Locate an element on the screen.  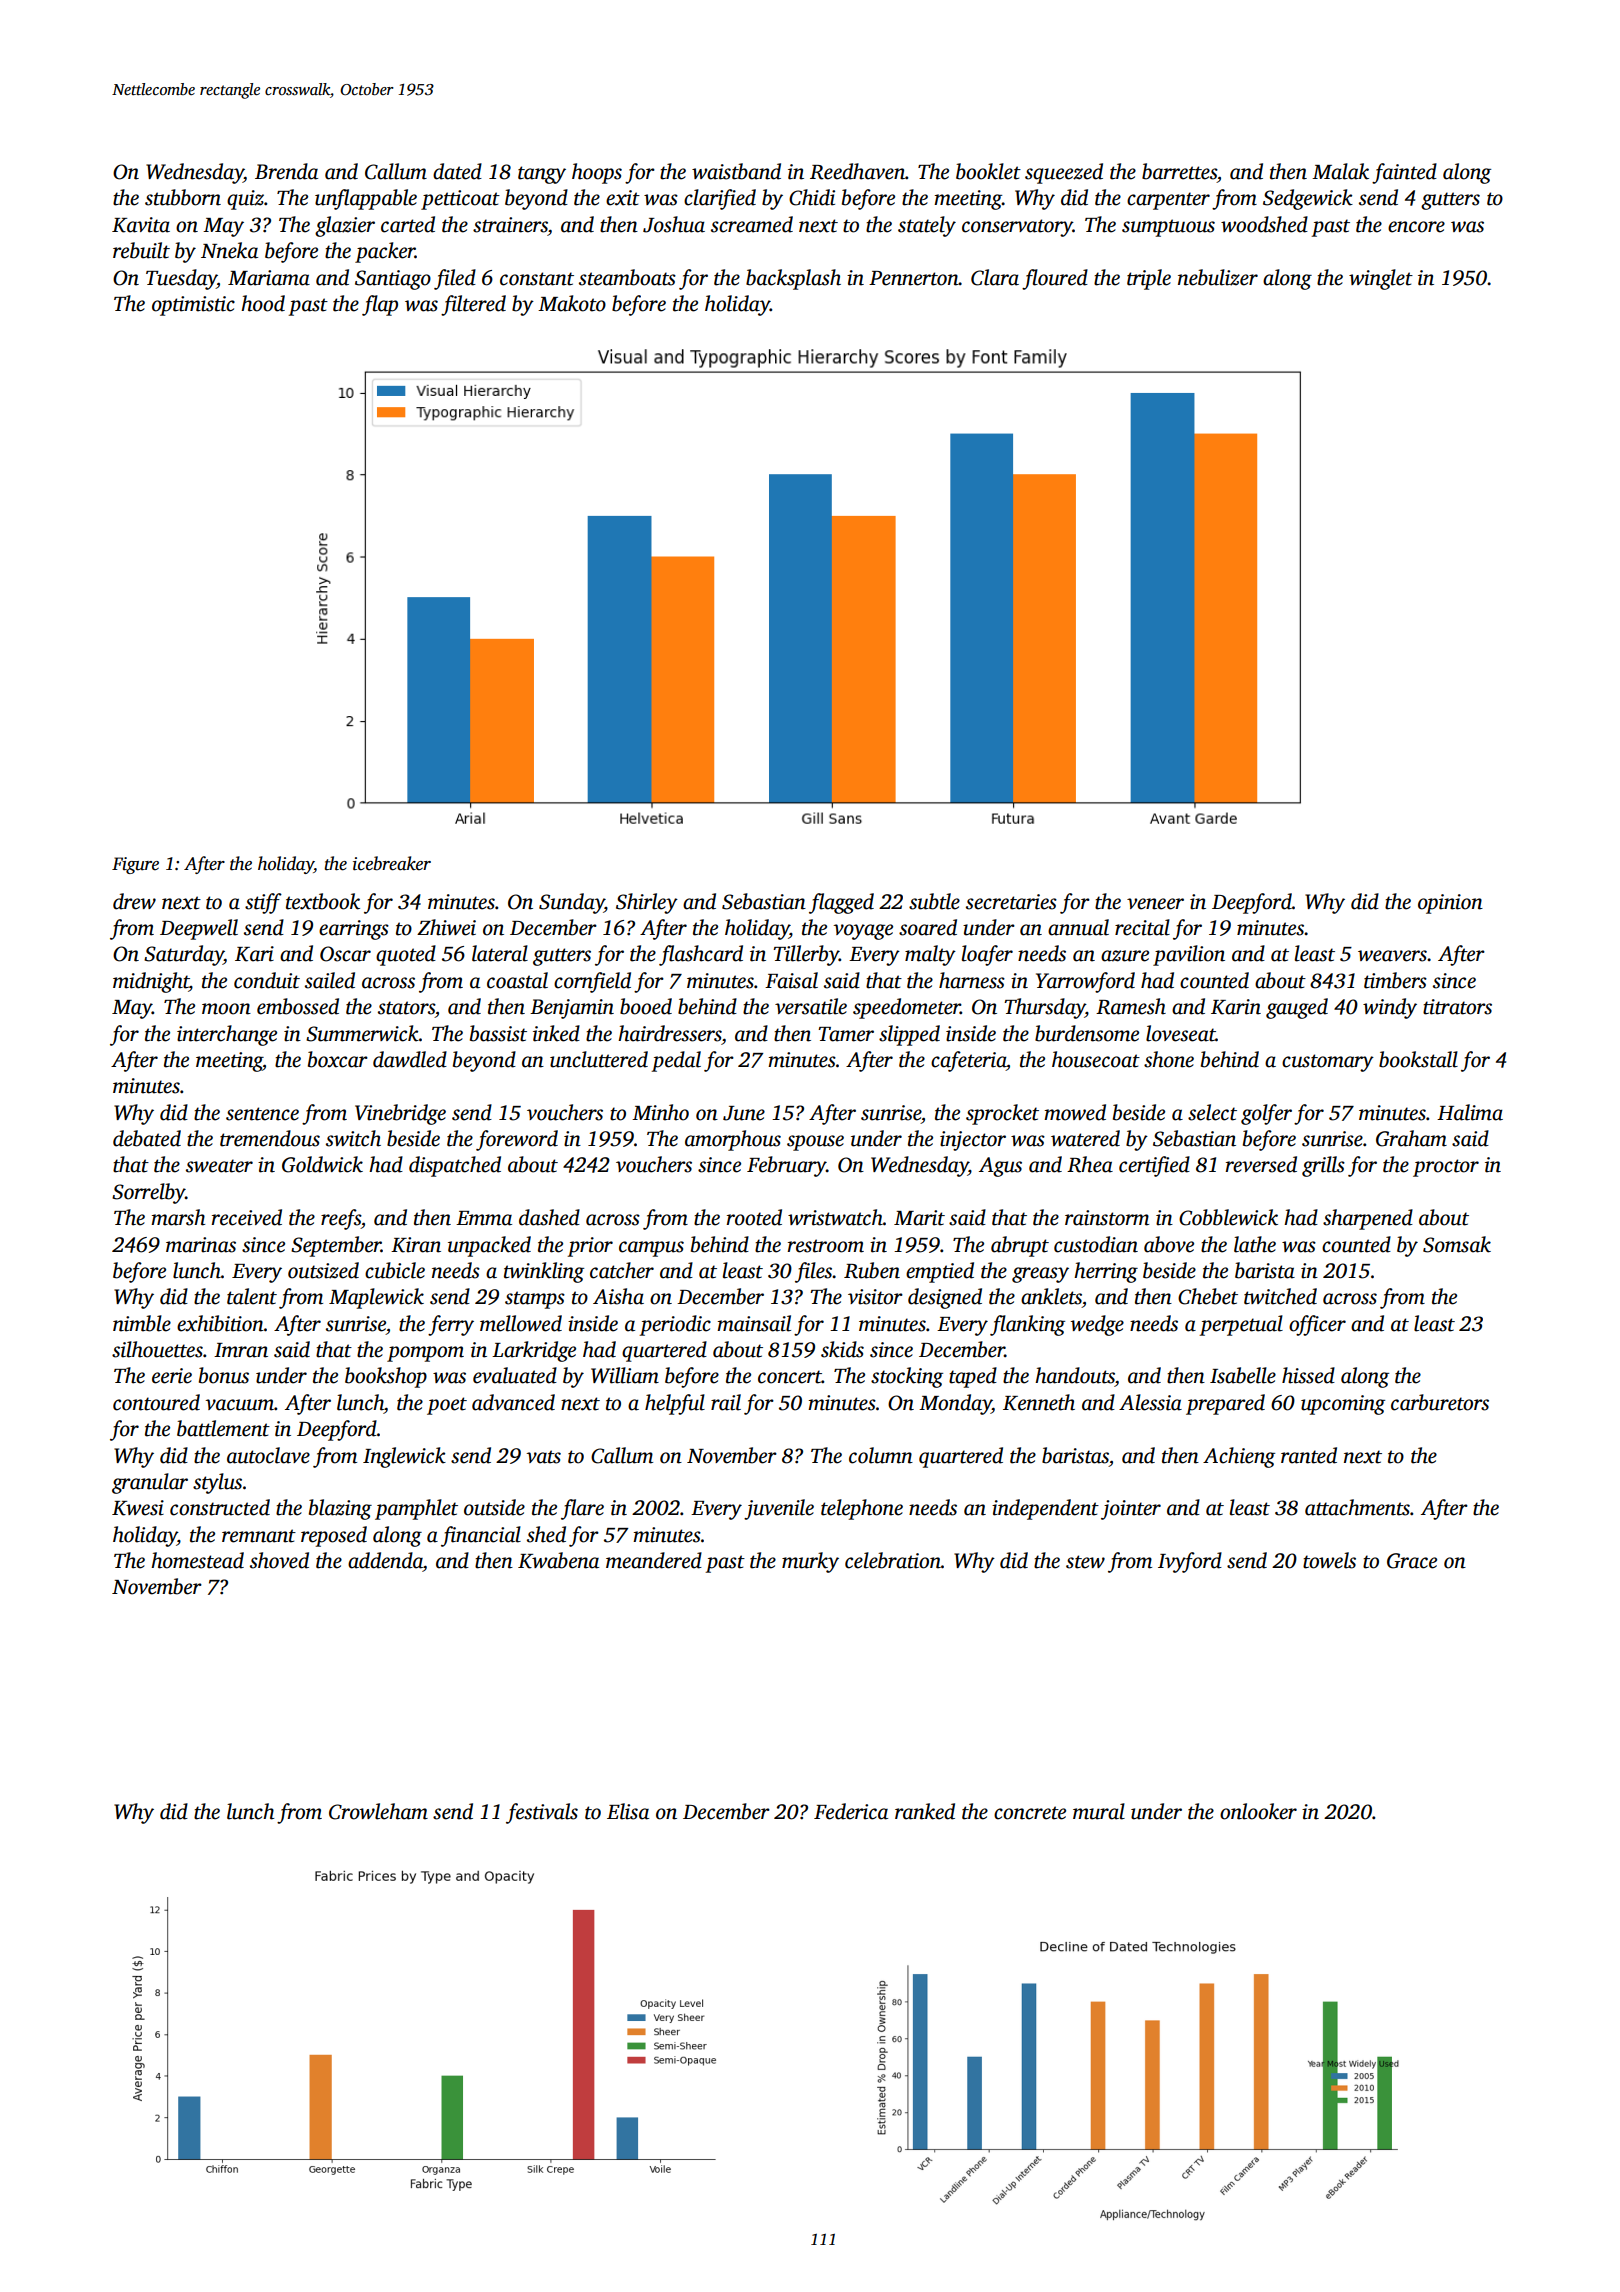
subtle is located at coordinates (934, 901).
